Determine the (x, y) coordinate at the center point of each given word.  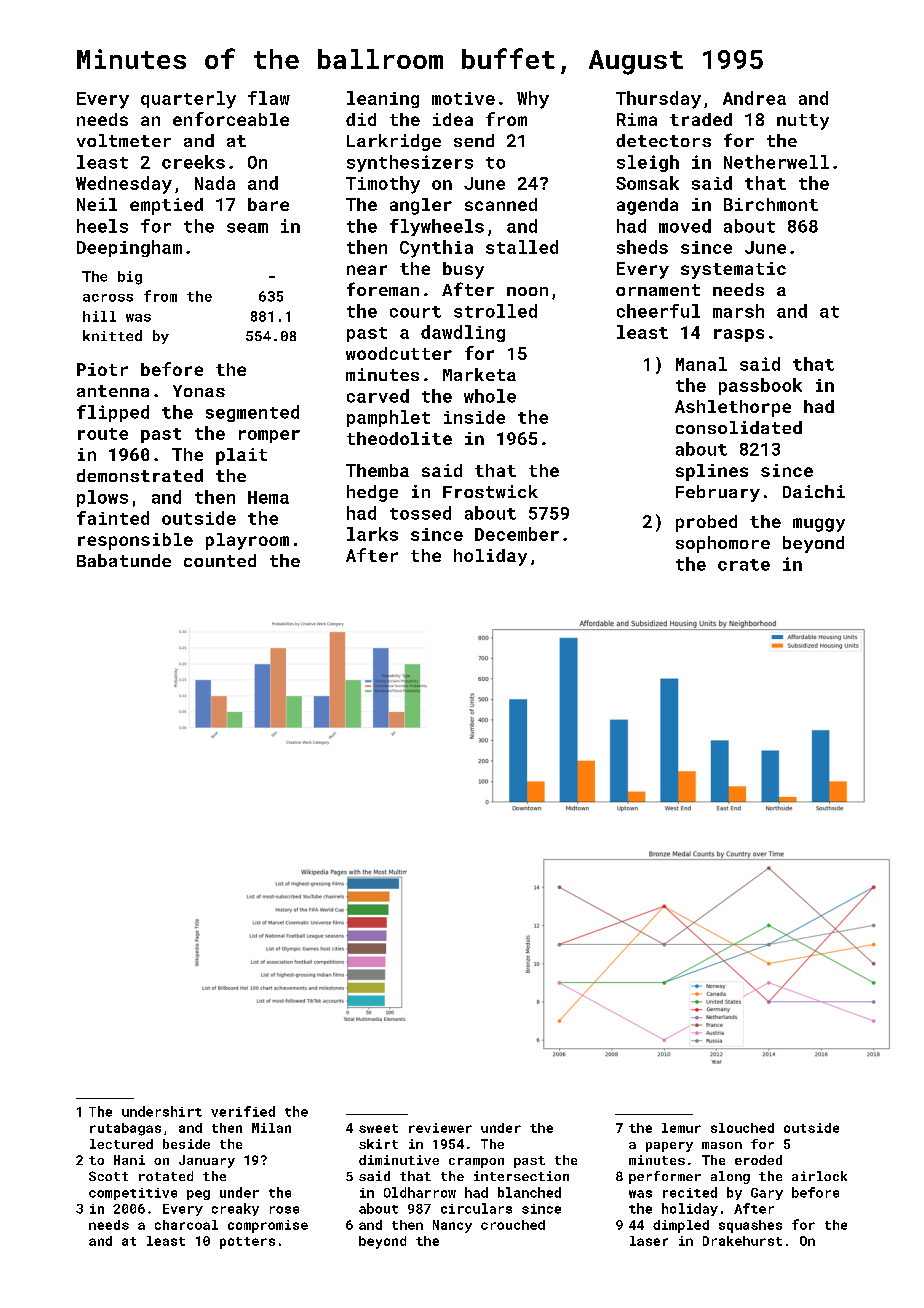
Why (533, 100)
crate (744, 565)
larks (372, 534)
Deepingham (129, 248)
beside (186, 1144)
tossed (420, 513)
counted (220, 560)
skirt (378, 1144)
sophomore (723, 544)
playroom (247, 541)
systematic (733, 270)
